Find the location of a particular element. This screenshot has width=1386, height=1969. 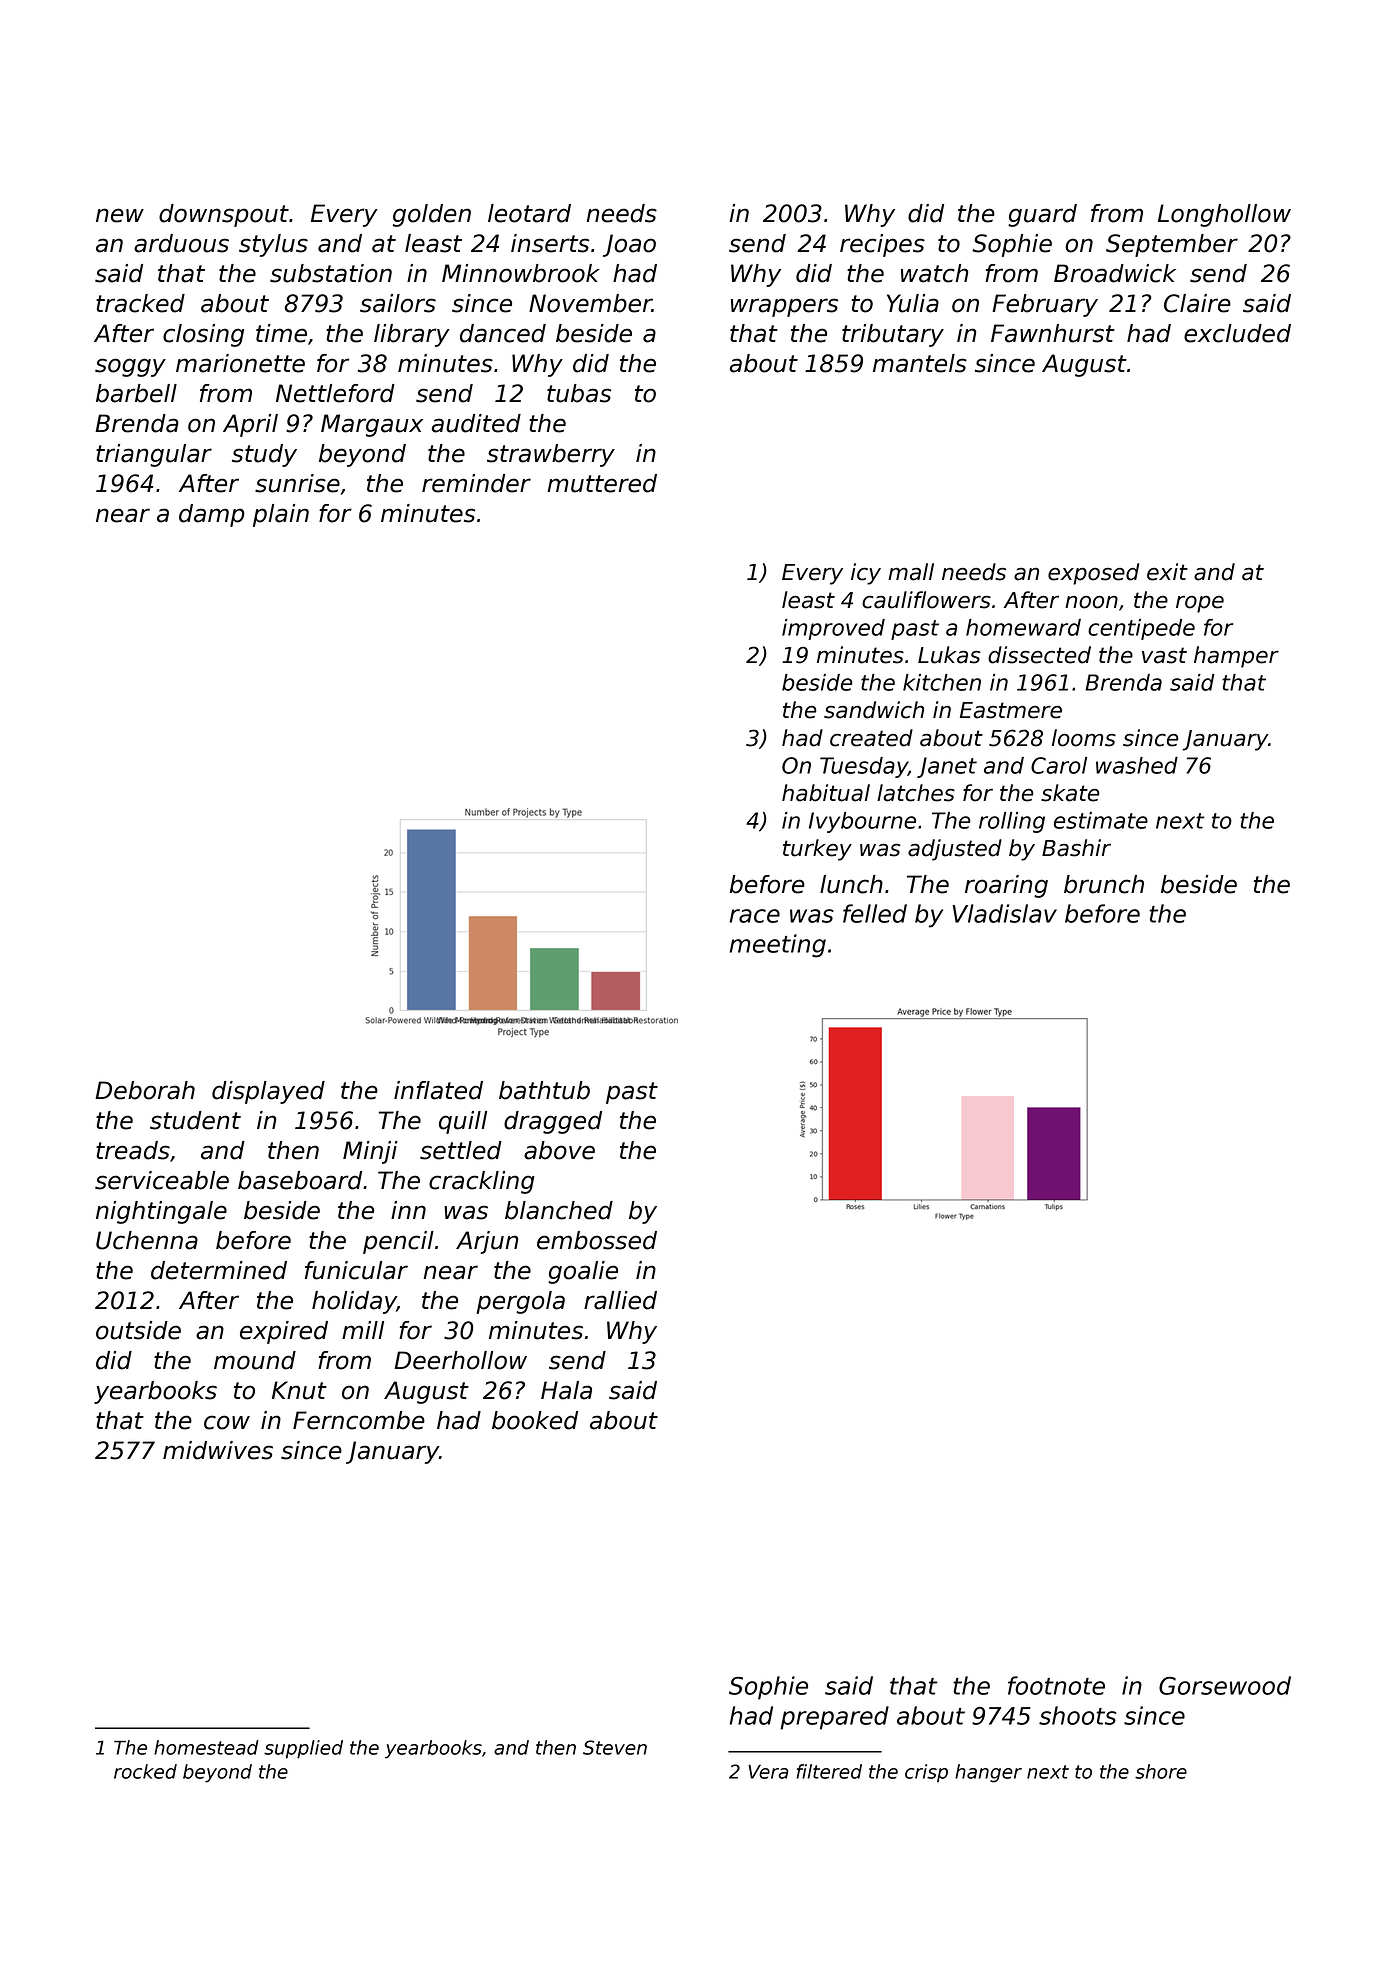

Hala is located at coordinates (566, 1390).
